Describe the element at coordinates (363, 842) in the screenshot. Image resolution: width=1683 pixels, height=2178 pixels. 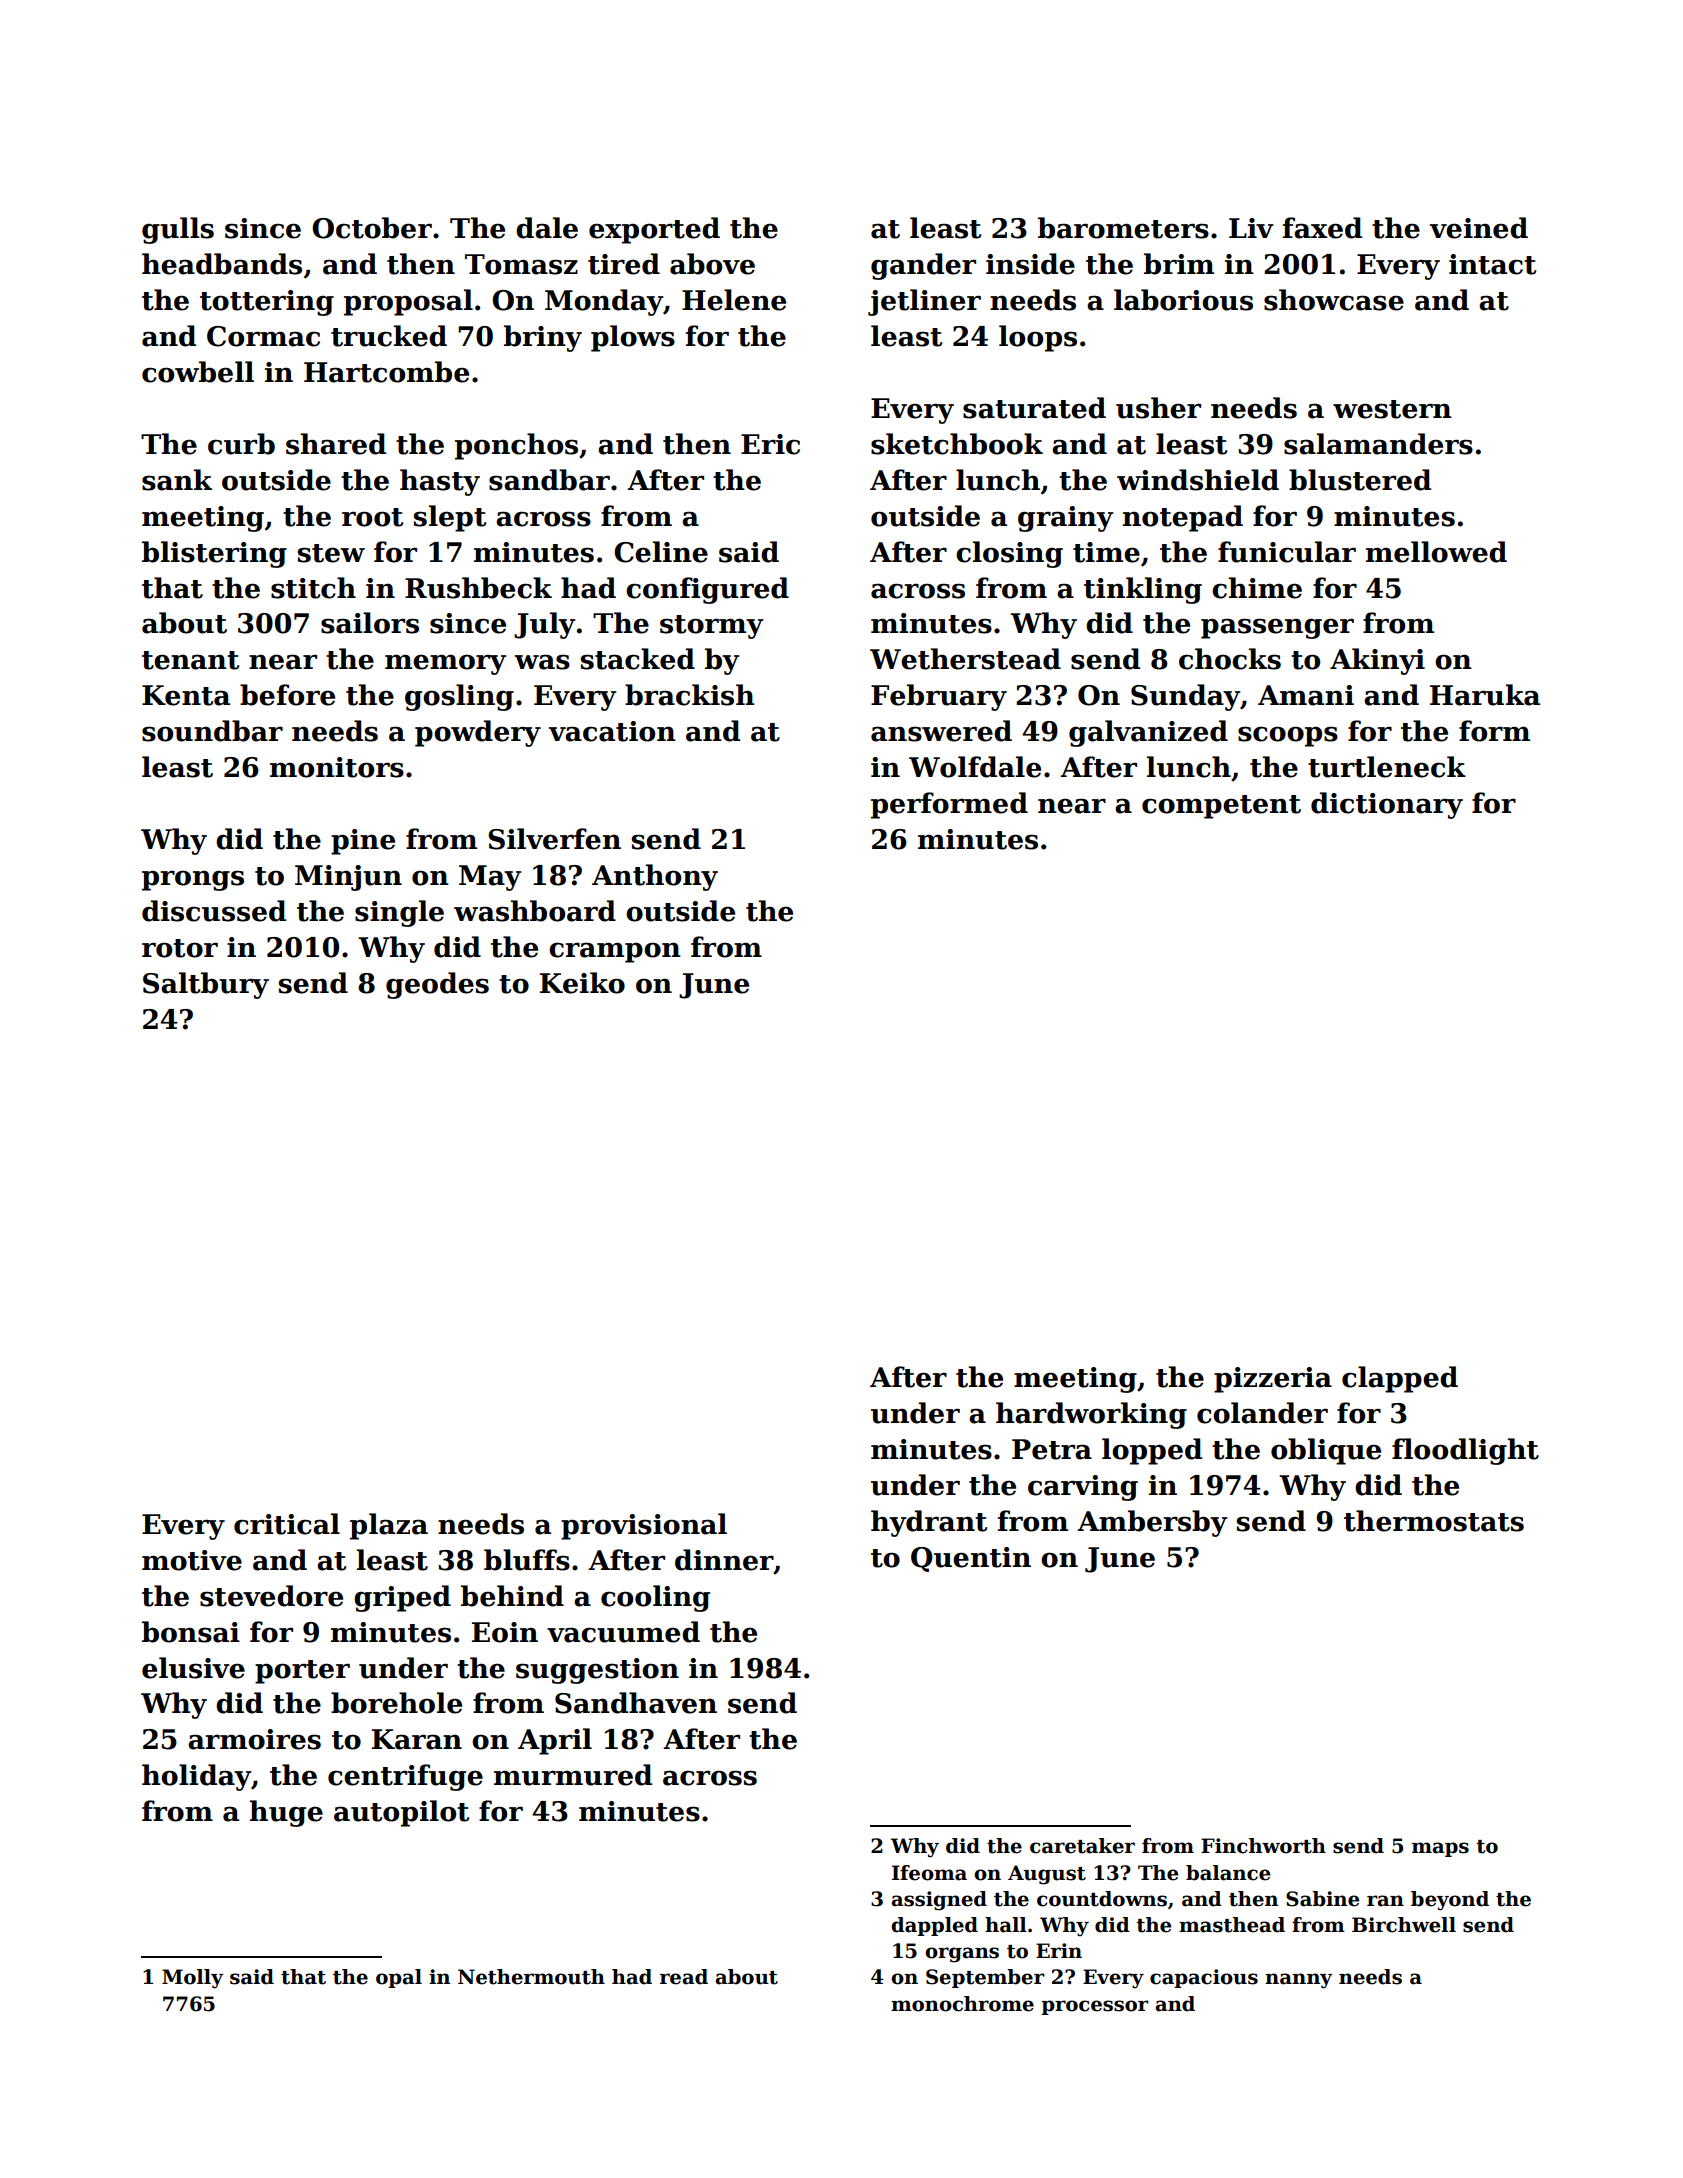
I see `pine` at that location.
